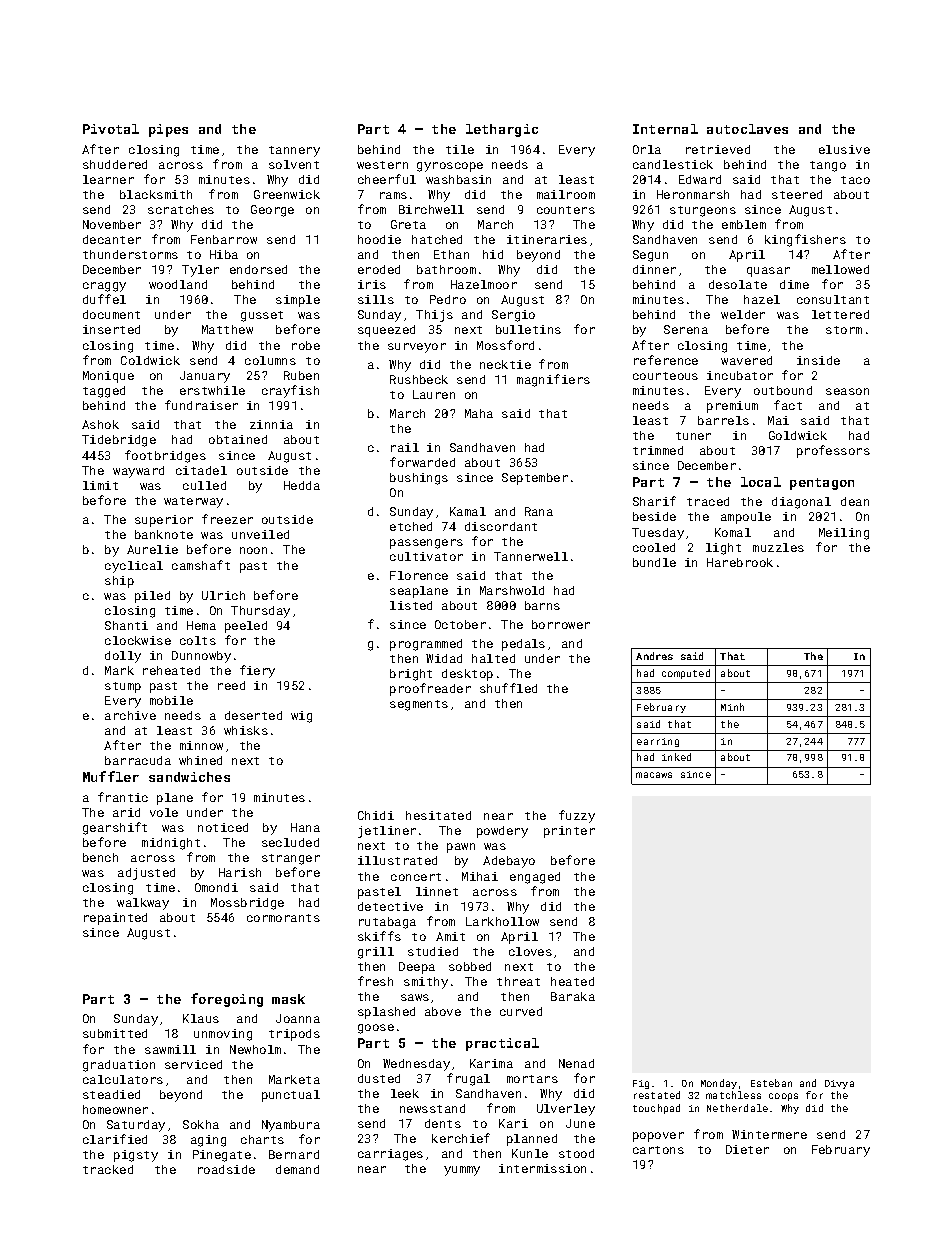  Describe the element at coordinates (833, 451) in the document. I see `professors` at that location.
